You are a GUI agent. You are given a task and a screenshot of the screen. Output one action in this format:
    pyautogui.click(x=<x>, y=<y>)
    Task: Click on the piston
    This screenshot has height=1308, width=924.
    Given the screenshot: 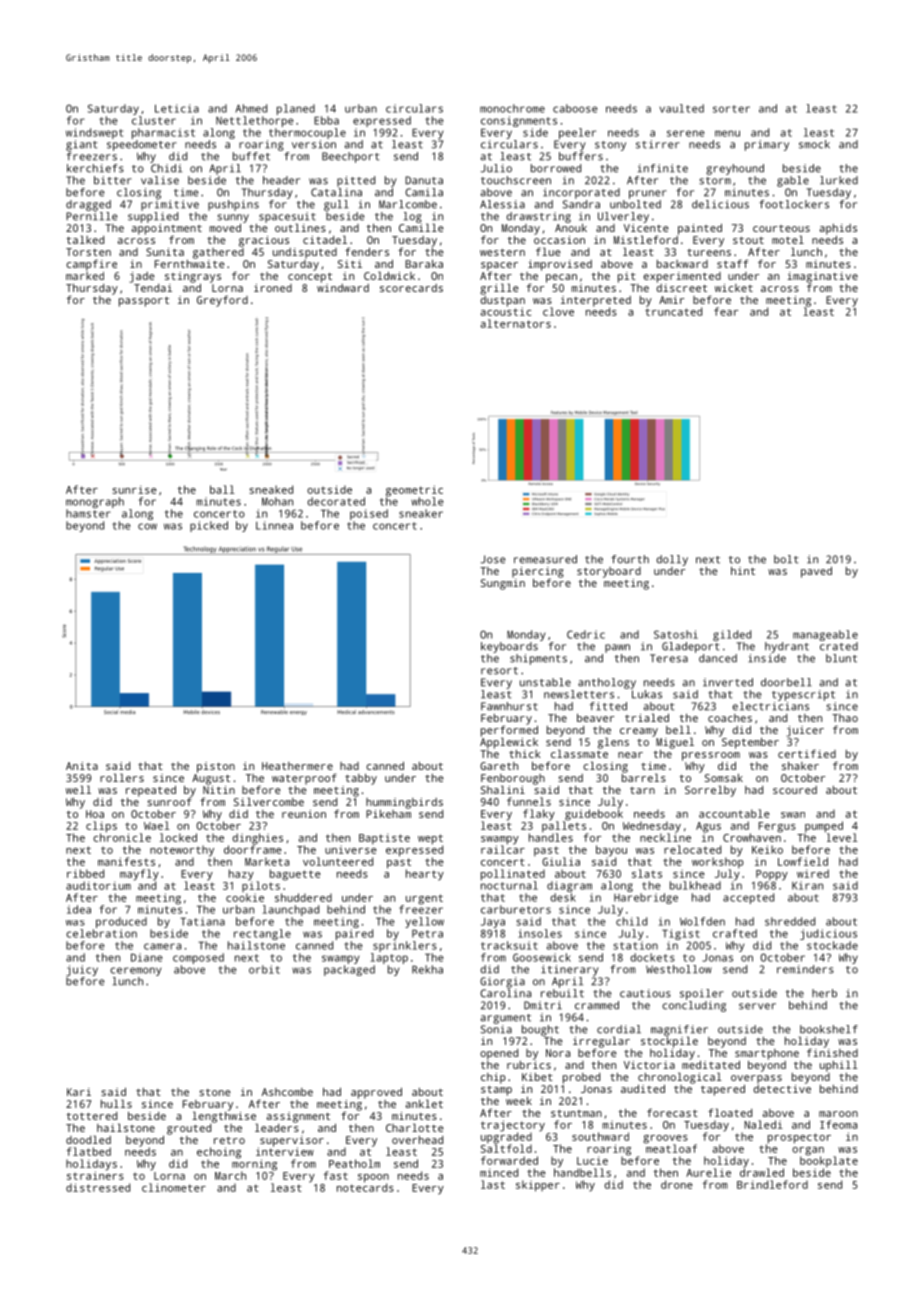 What is the action you would take?
    pyautogui.click(x=216, y=767)
